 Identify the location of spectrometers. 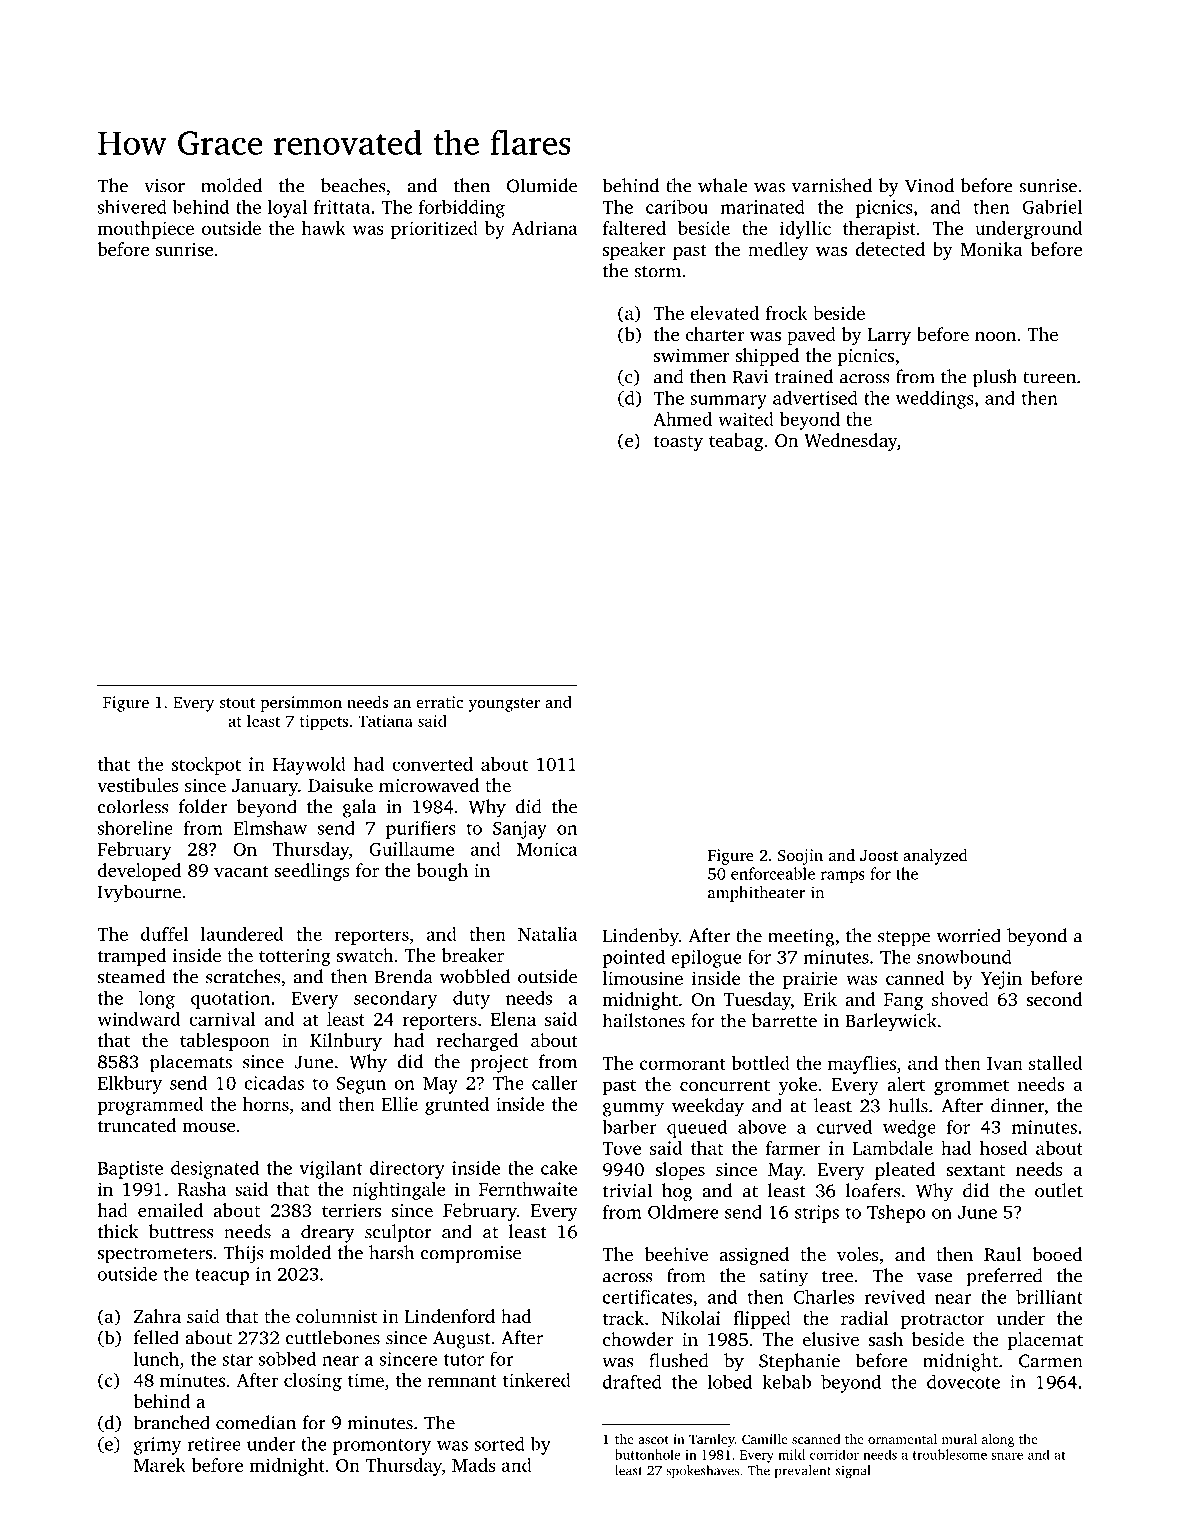
(155, 1256).
